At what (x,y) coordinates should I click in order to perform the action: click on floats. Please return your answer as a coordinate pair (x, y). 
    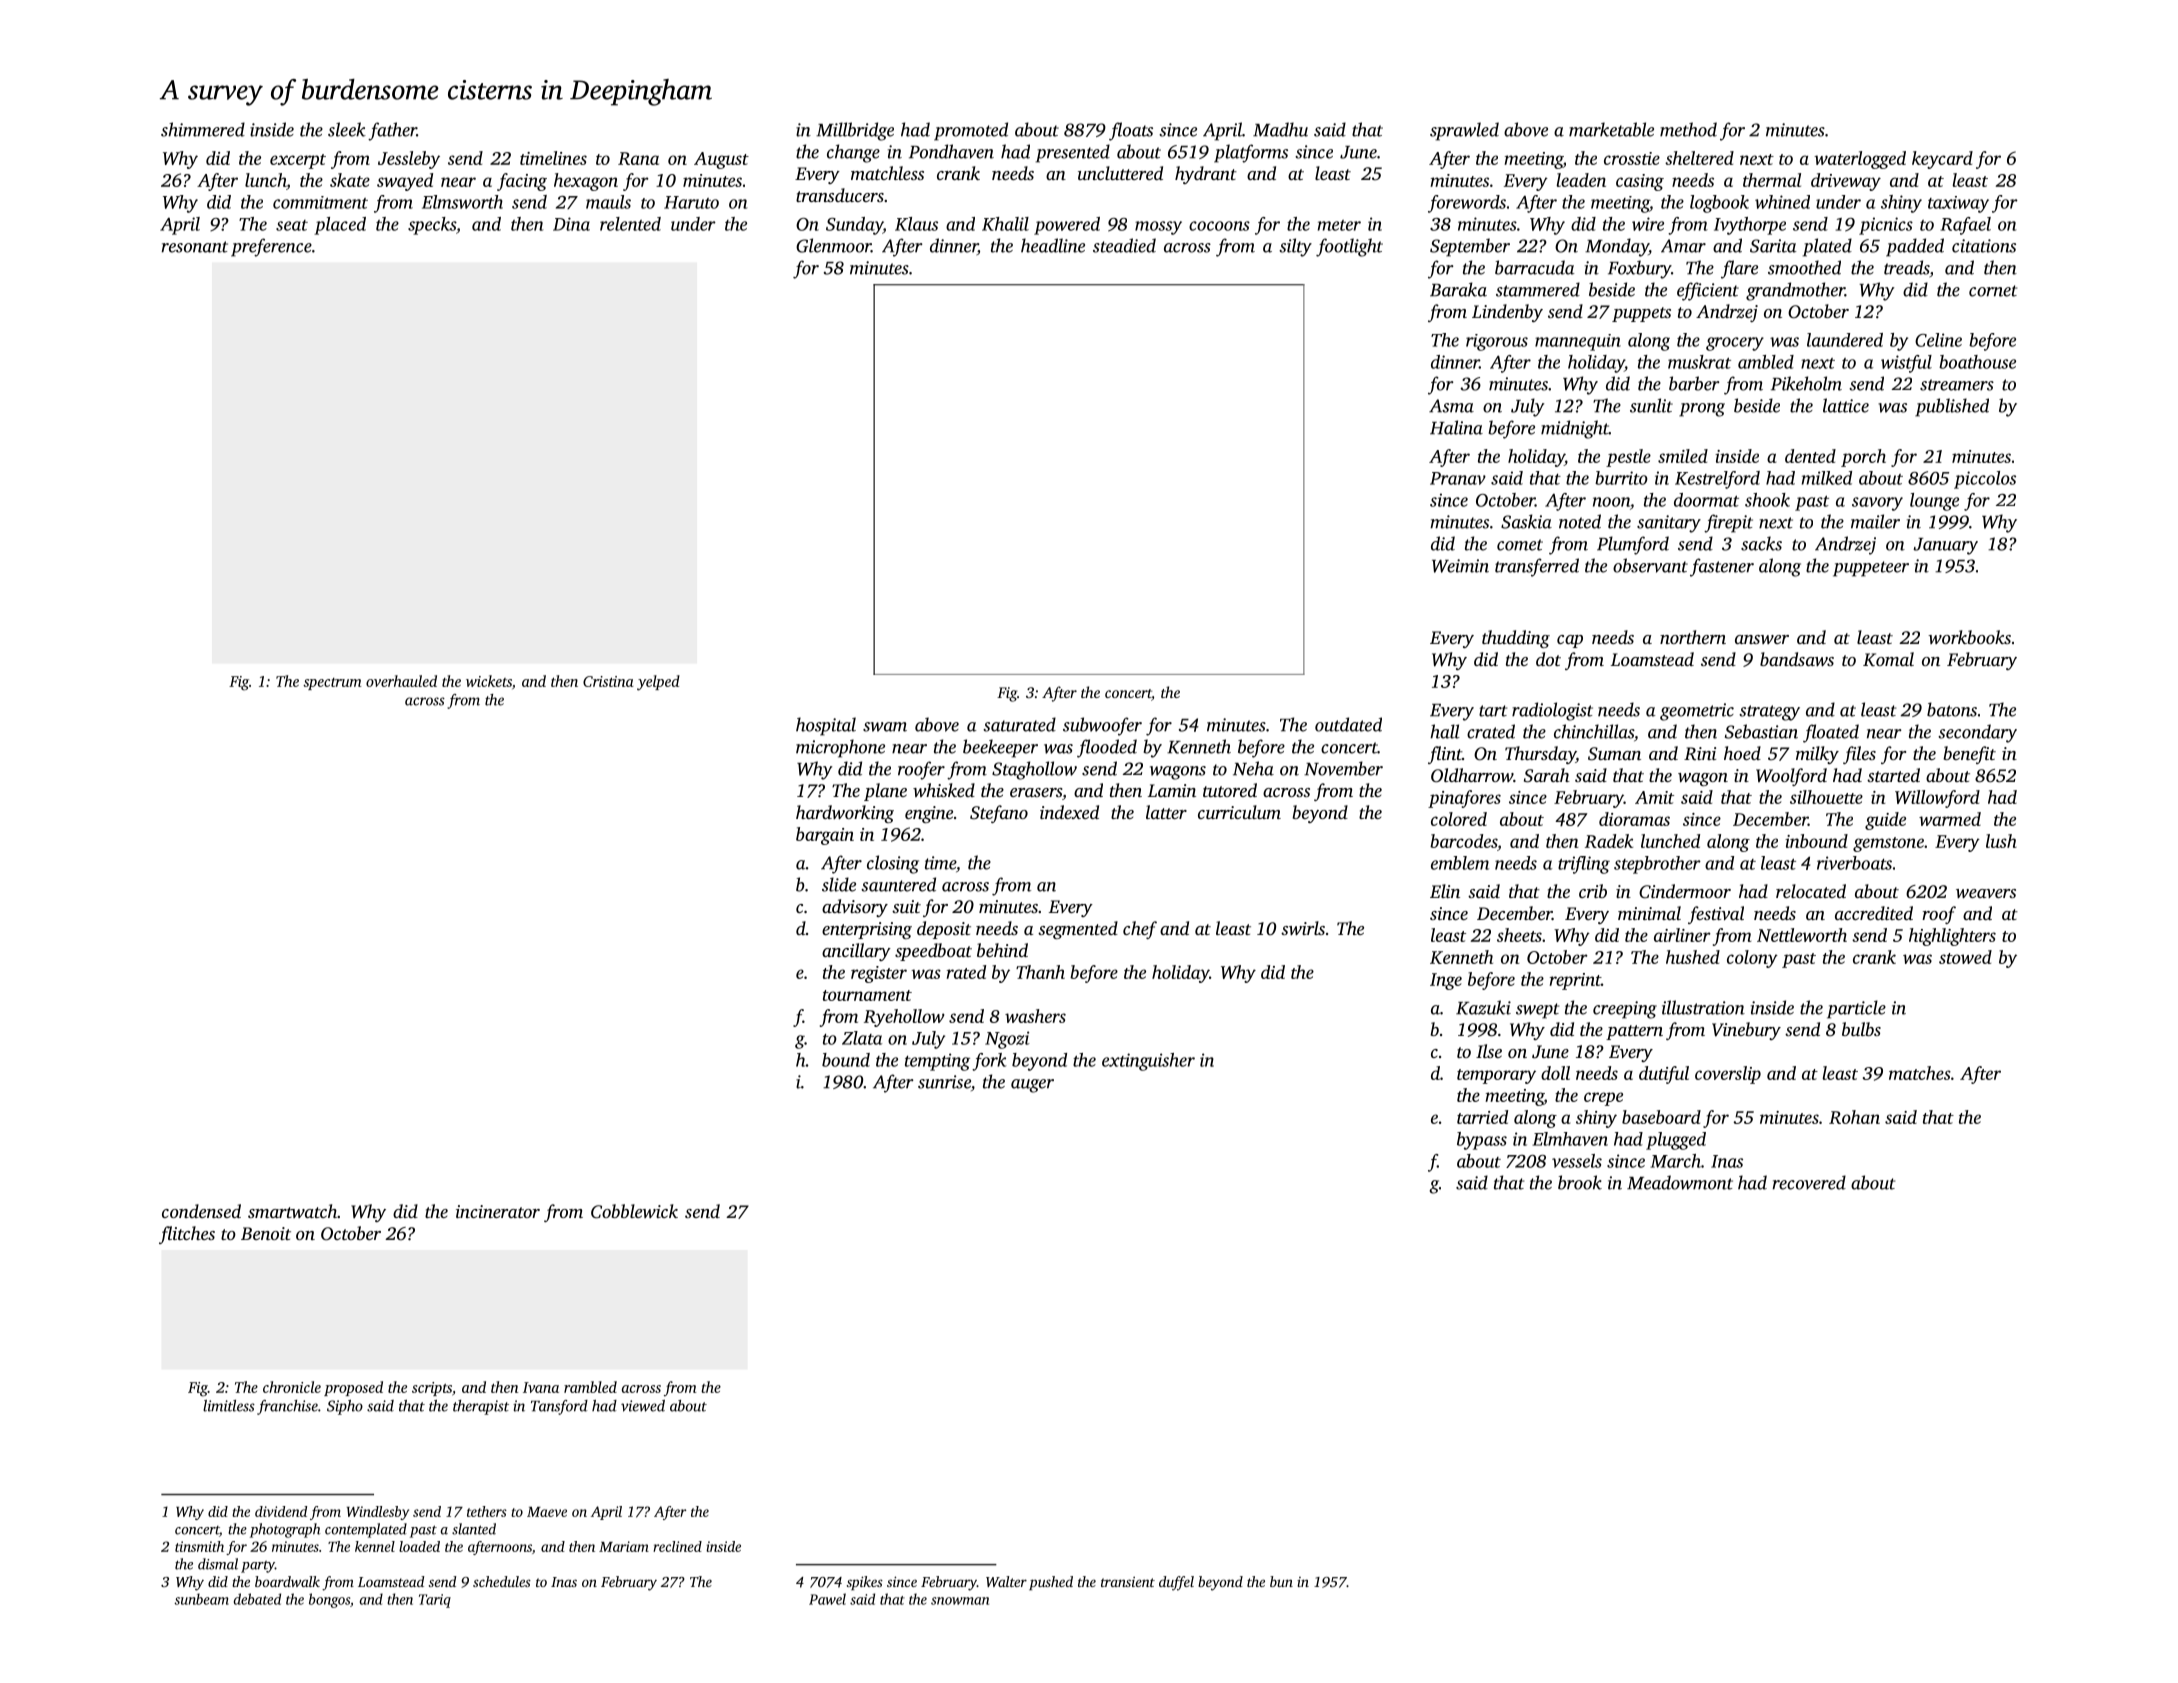
    Looking at the image, I should click on (1131, 131).
